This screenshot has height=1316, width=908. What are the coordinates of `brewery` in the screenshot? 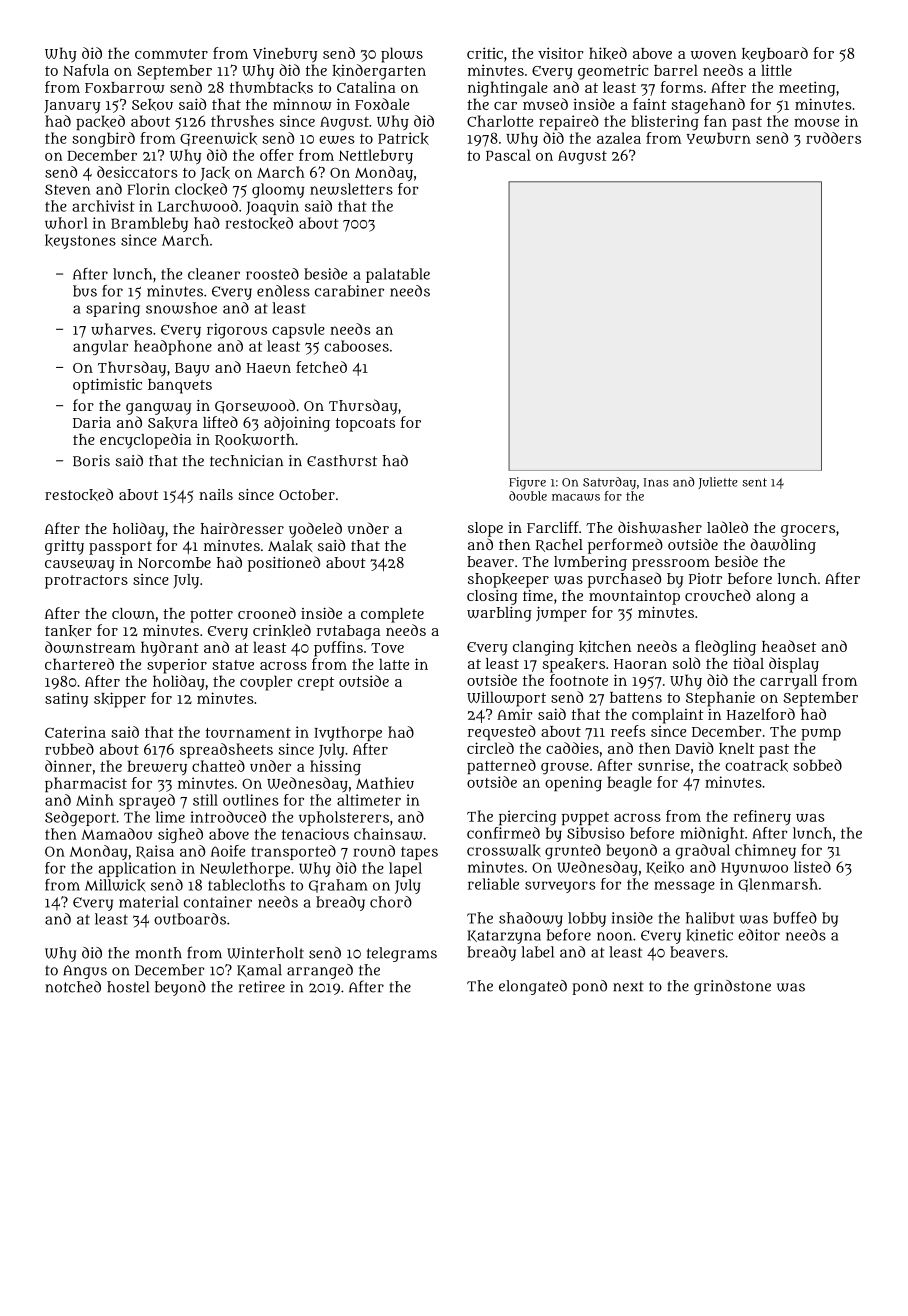 It's located at (157, 767).
